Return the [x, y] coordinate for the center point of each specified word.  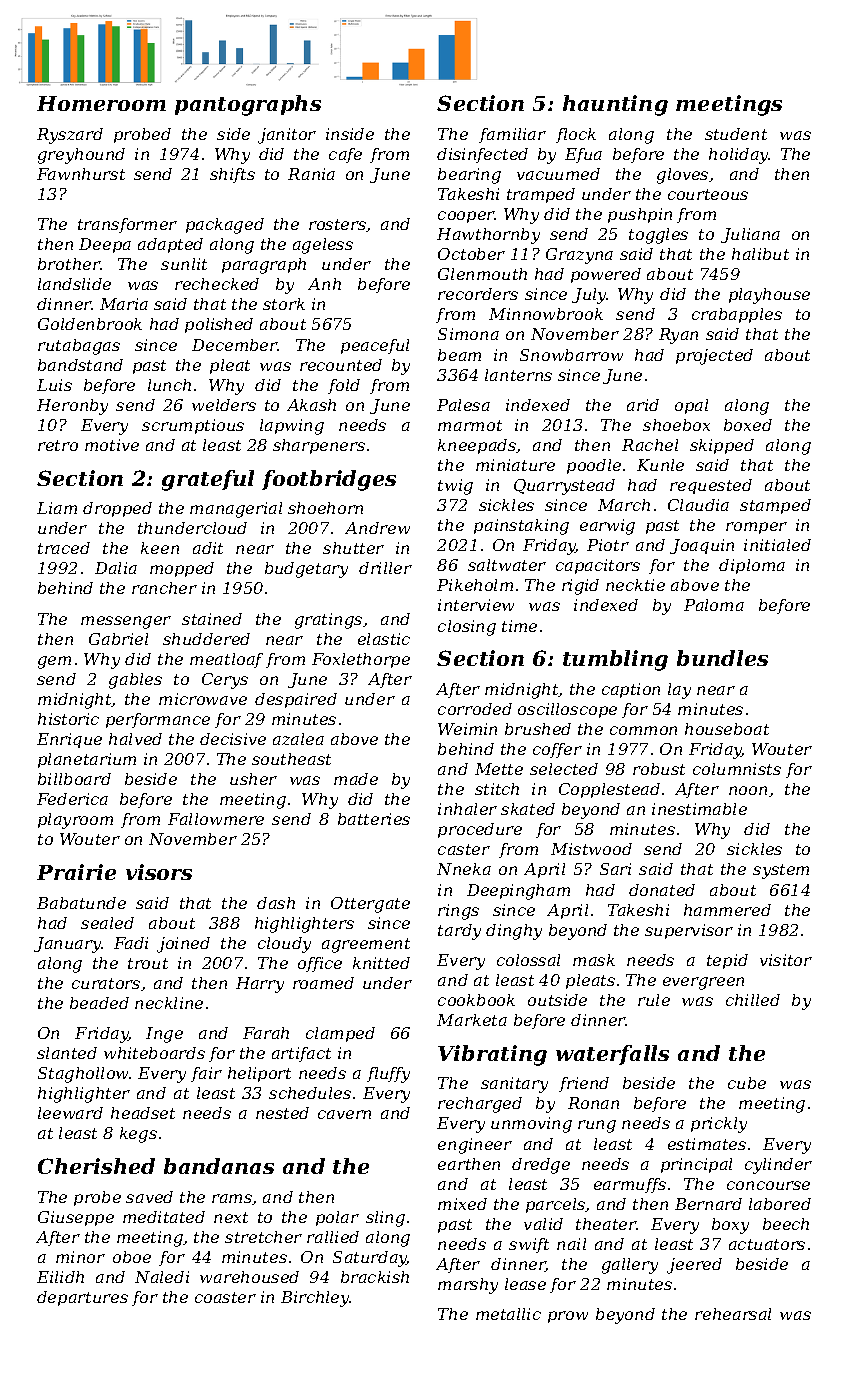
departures [82, 1298]
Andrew [377, 528]
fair [206, 1074]
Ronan [593, 1103]
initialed [777, 545]
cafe [345, 155]
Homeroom [101, 103]
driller [385, 568]
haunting [615, 105]
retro [58, 445]
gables [135, 681]
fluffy [388, 1075]
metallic [508, 1314]
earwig [607, 527]
